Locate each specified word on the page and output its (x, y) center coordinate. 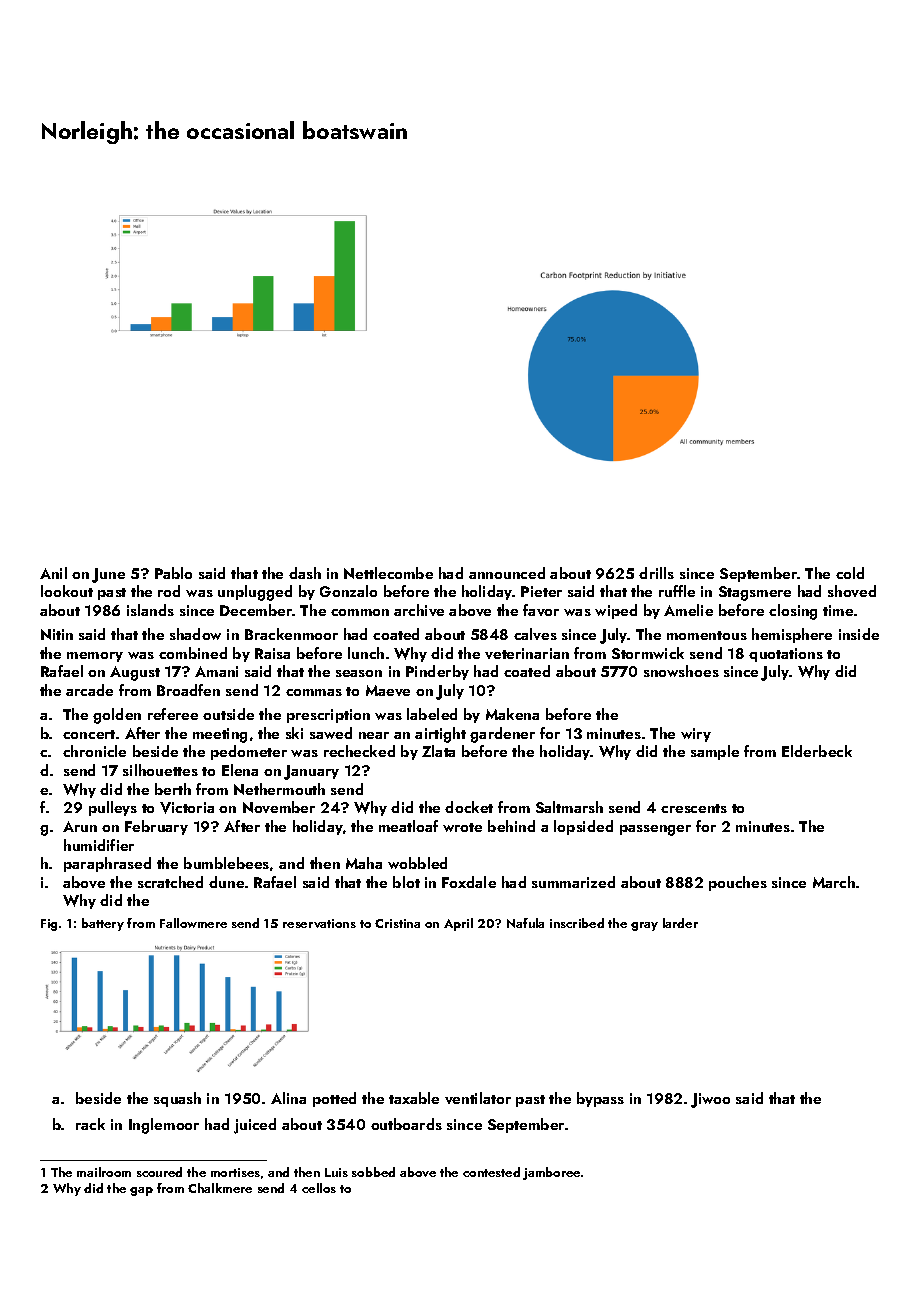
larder (680, 923)
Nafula (525, 923)
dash (305, 573)
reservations (319, 923)
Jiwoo (710, 1100)
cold (850, 573)
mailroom (104, 1172)
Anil (53, 573)
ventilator (478, 1098)
